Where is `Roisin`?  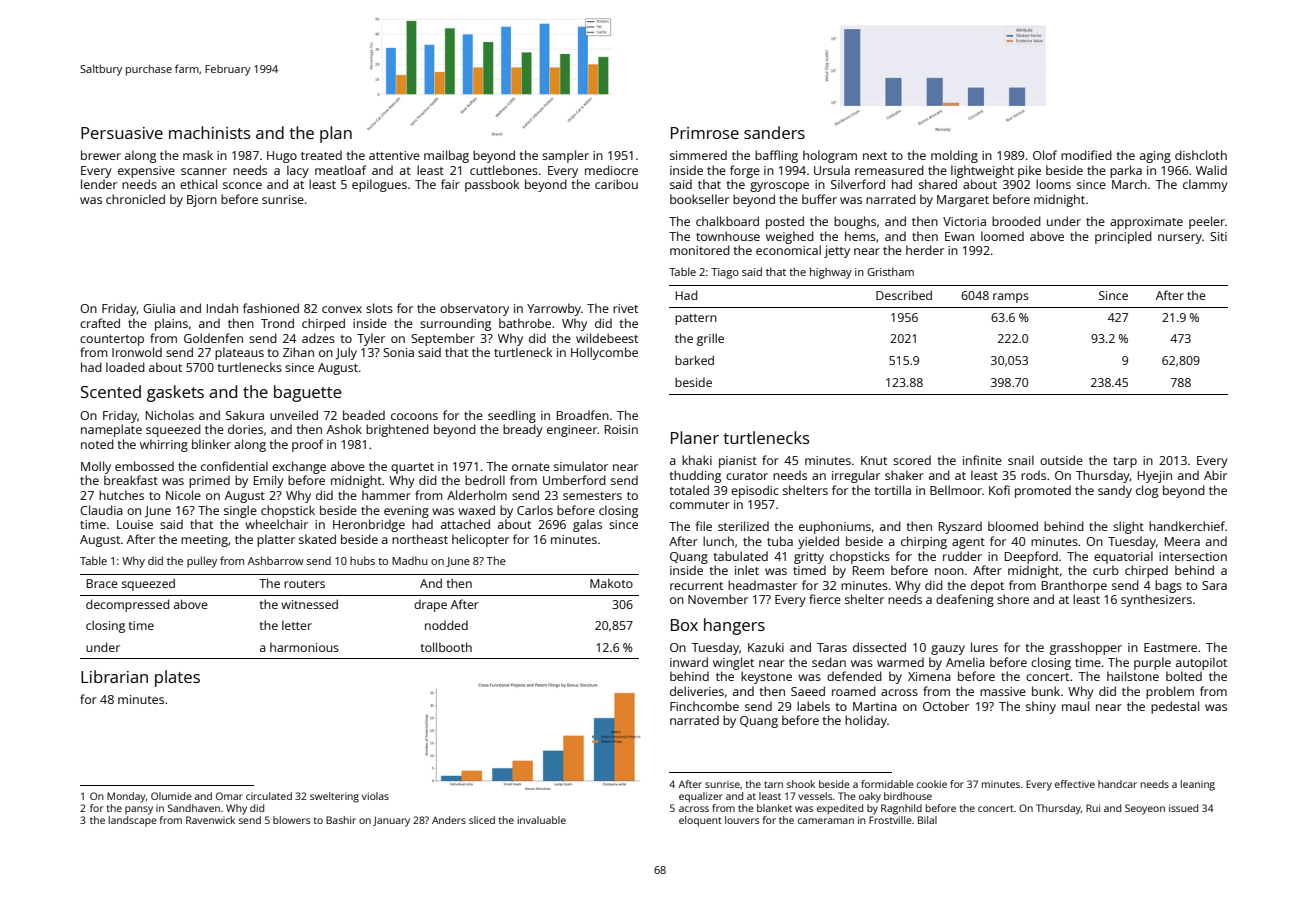 Roisin is located at coordinates (621, 429).
